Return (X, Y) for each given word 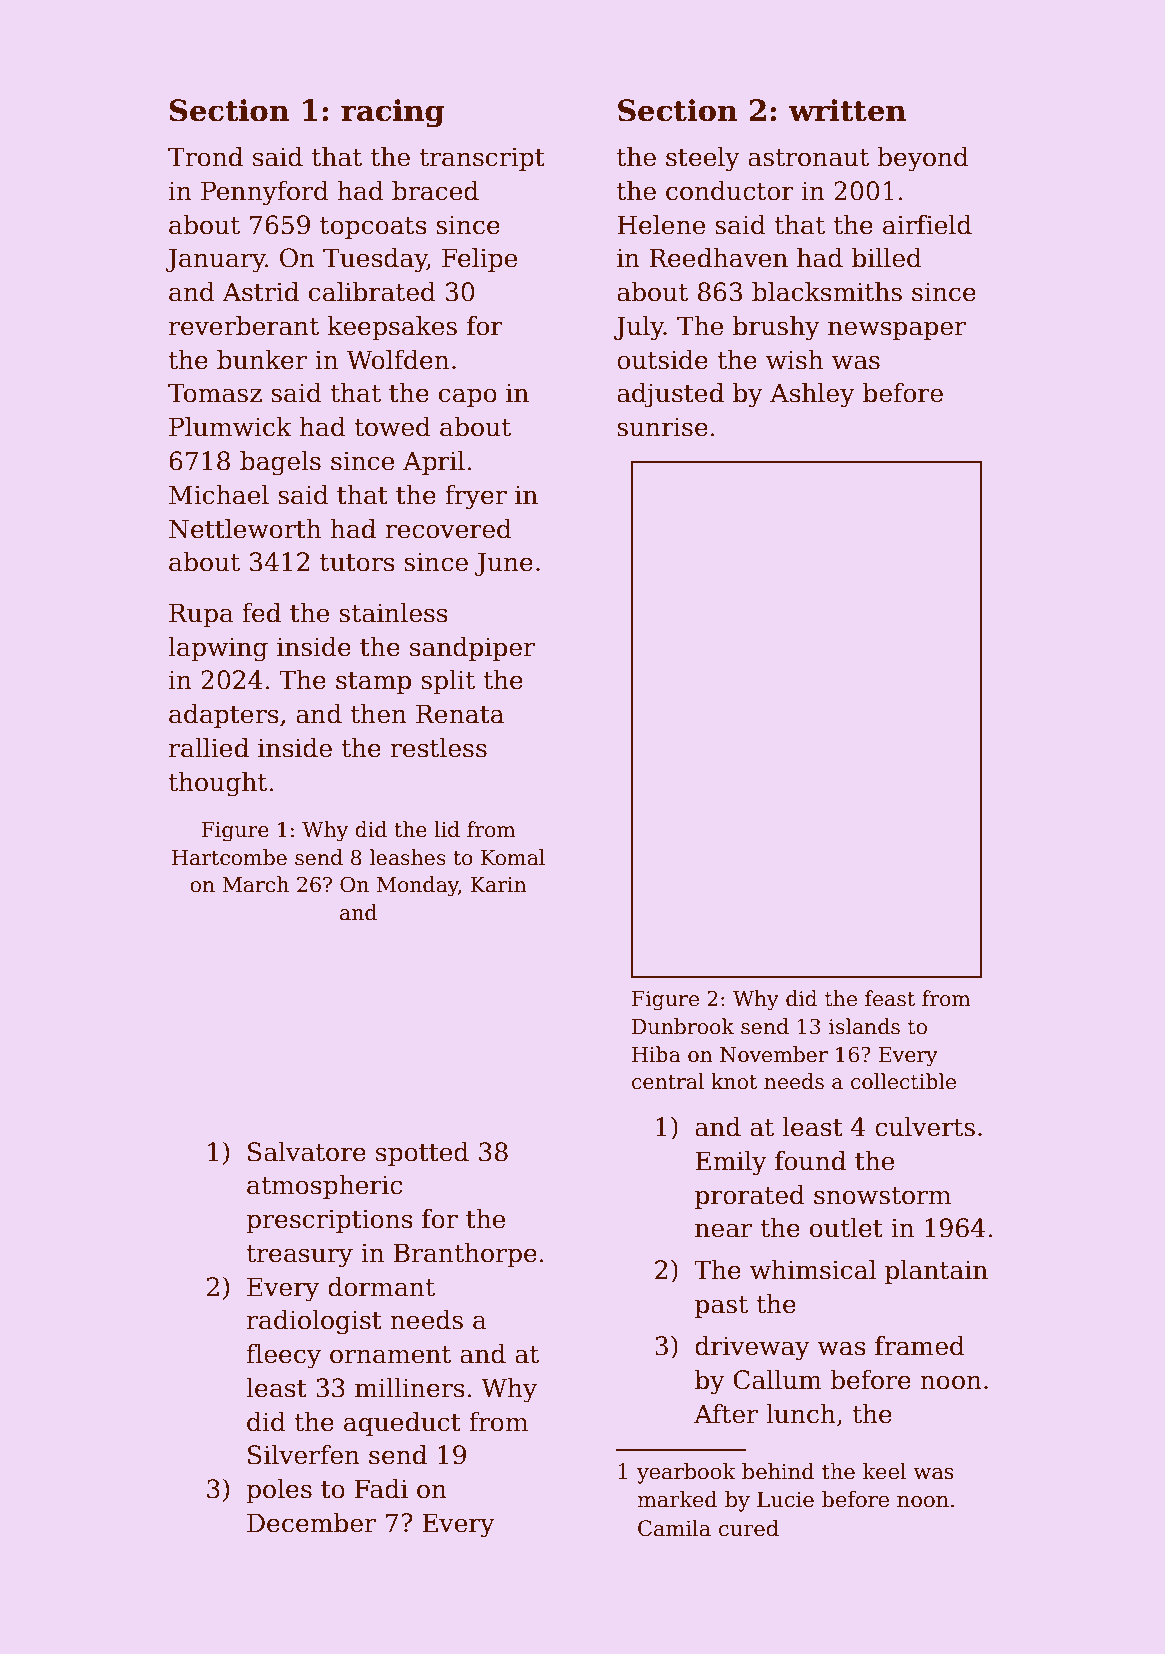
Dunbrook (683, 1026)
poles (279, 1491)
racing (392, 113)
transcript (482, 159)
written (847, 110)
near (723, 1230)
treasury (299, 1256)
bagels (280, 463)
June (504, 564)
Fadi (381, 1489)
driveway (752, 1348)
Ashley (812, 395)
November (774, 1054)
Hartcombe (229, 857)
